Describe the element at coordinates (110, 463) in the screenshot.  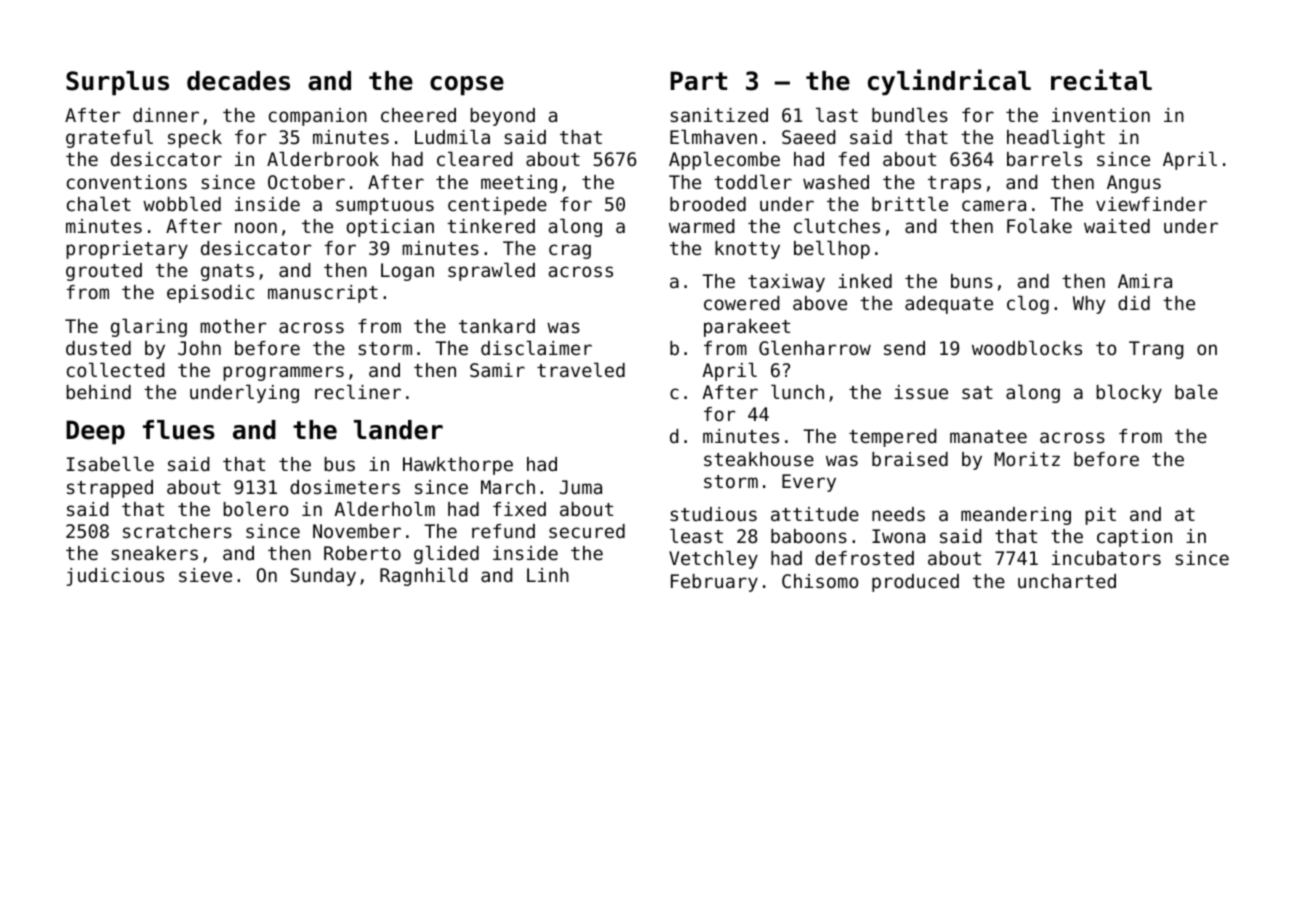
I see `Isabelle` at that location.
